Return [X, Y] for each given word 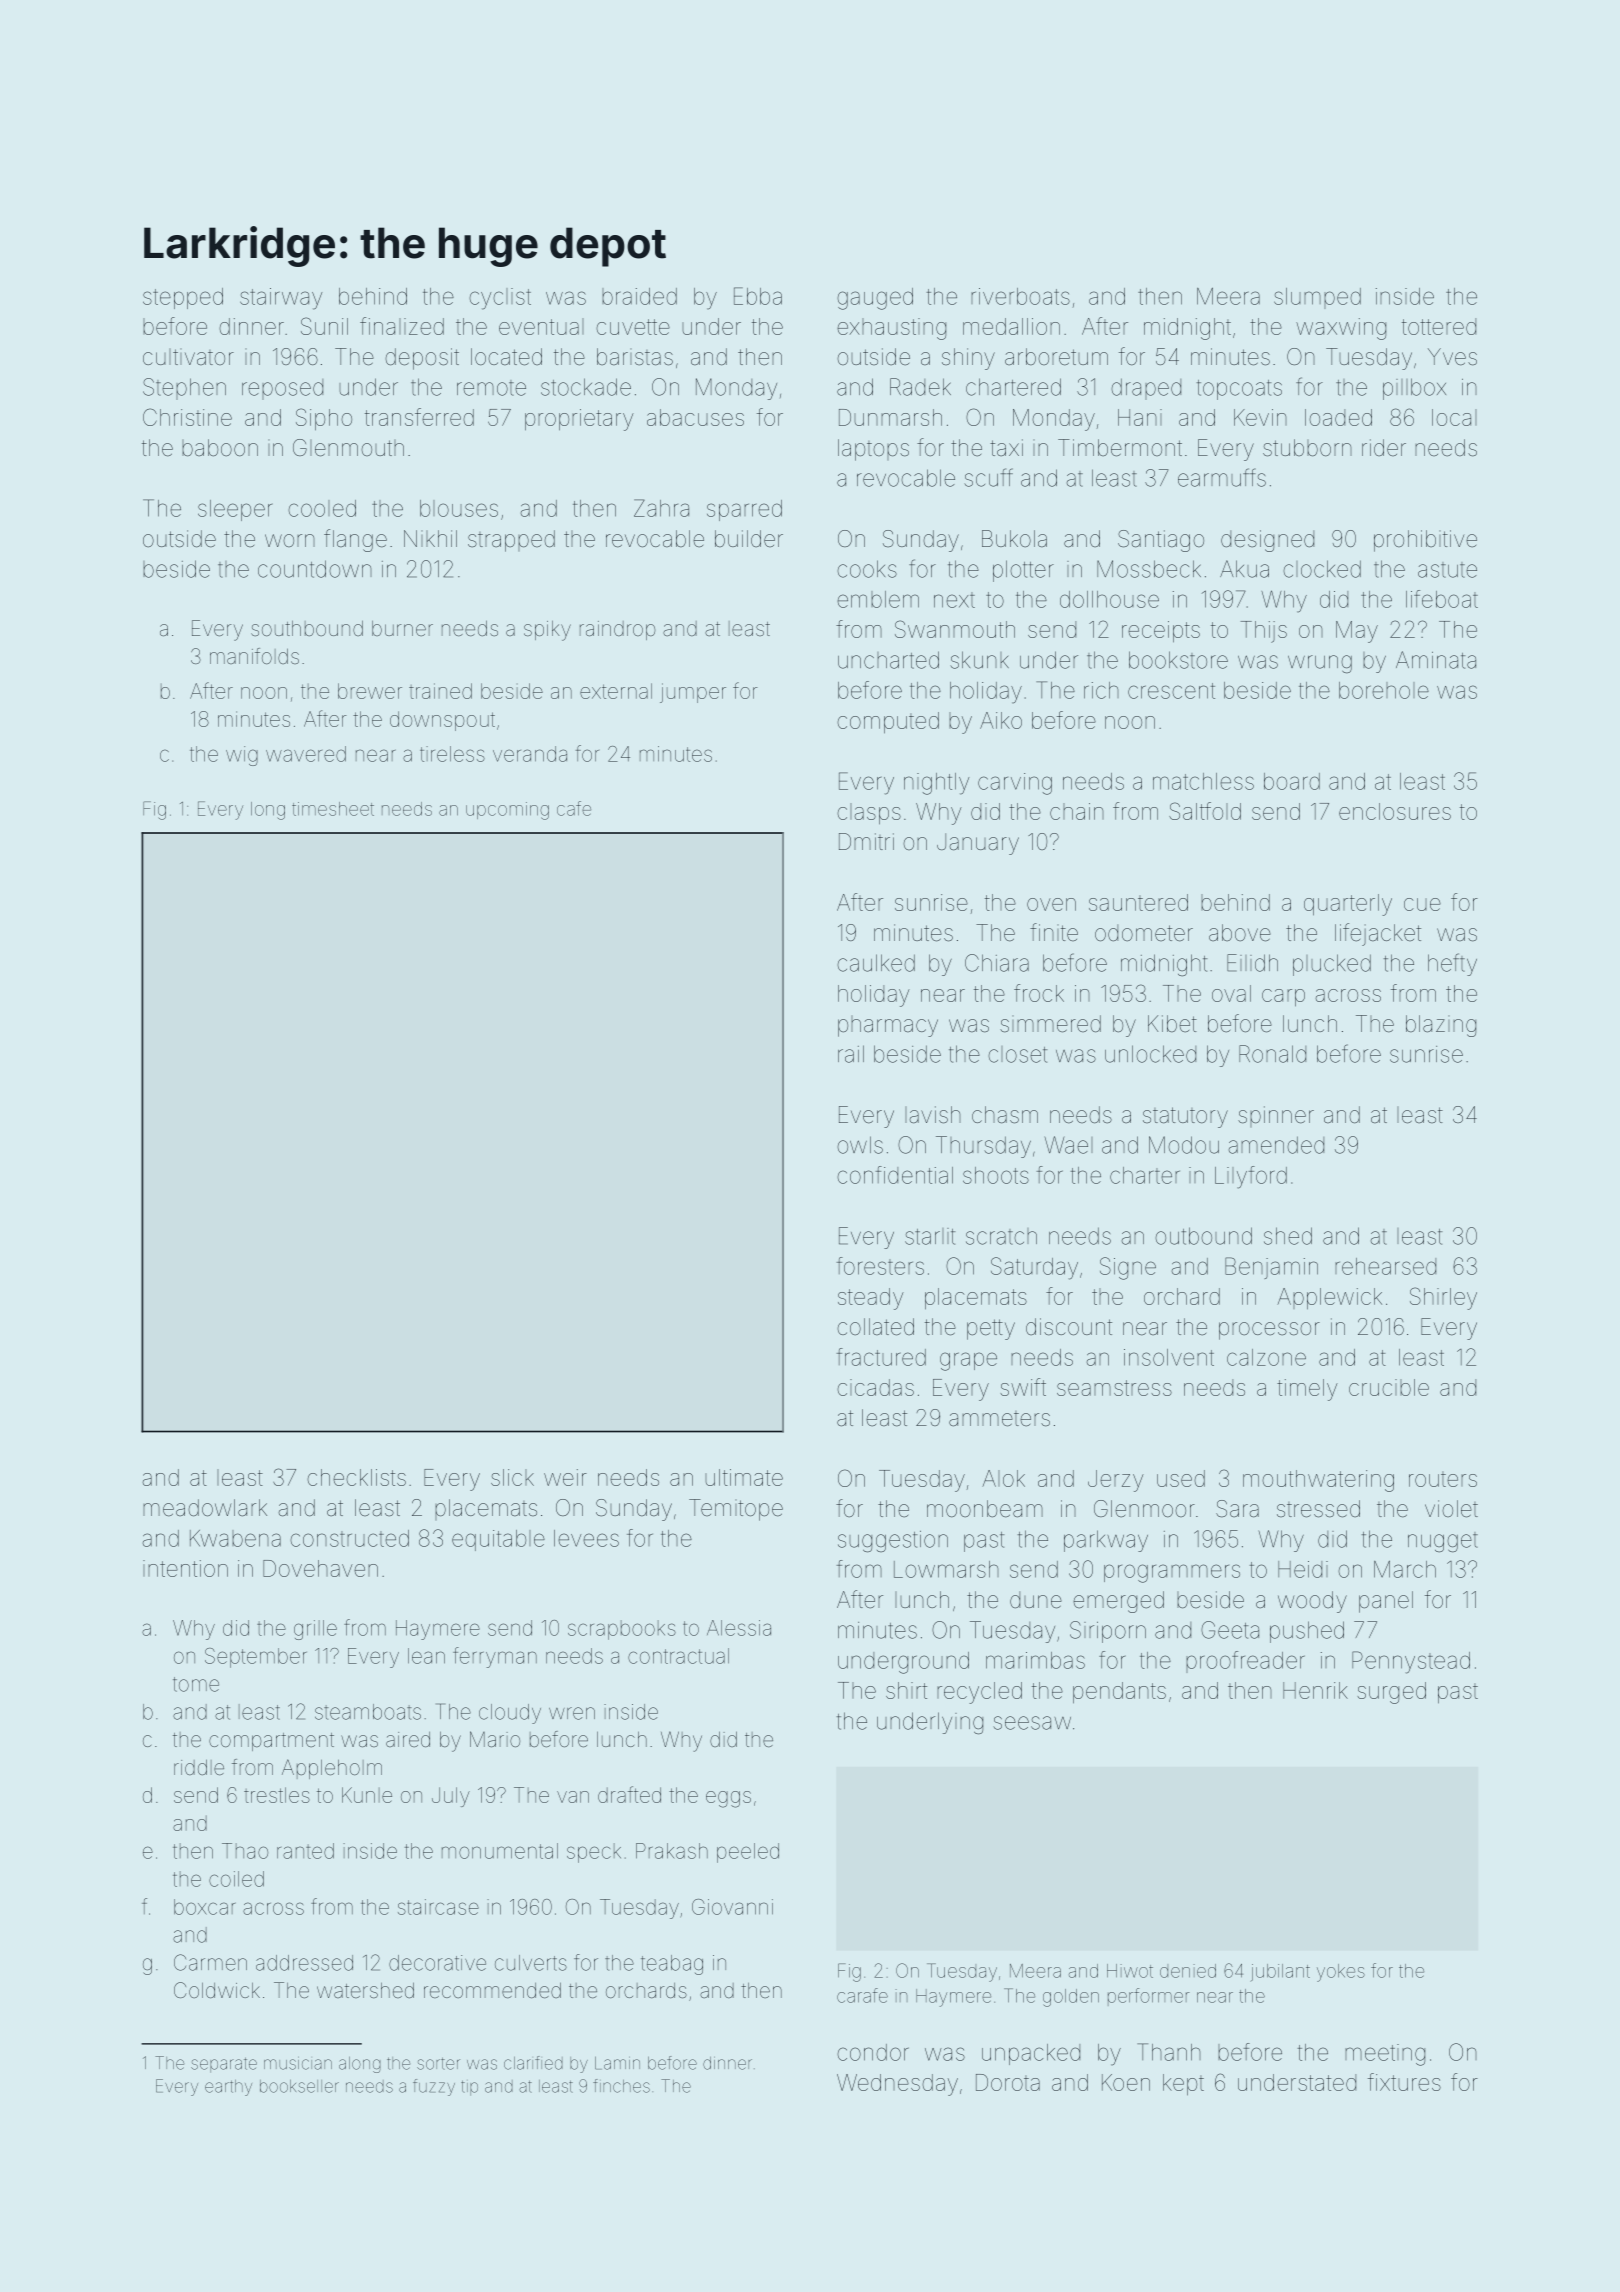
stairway [281, 299]
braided [639, 296]
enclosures [1395, 811]
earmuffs [1222, 477]
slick [512, 1477]
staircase [438, 1907]
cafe [574, 808]
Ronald [1272, 1054]
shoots [996, 1175]
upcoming [507, 811]
